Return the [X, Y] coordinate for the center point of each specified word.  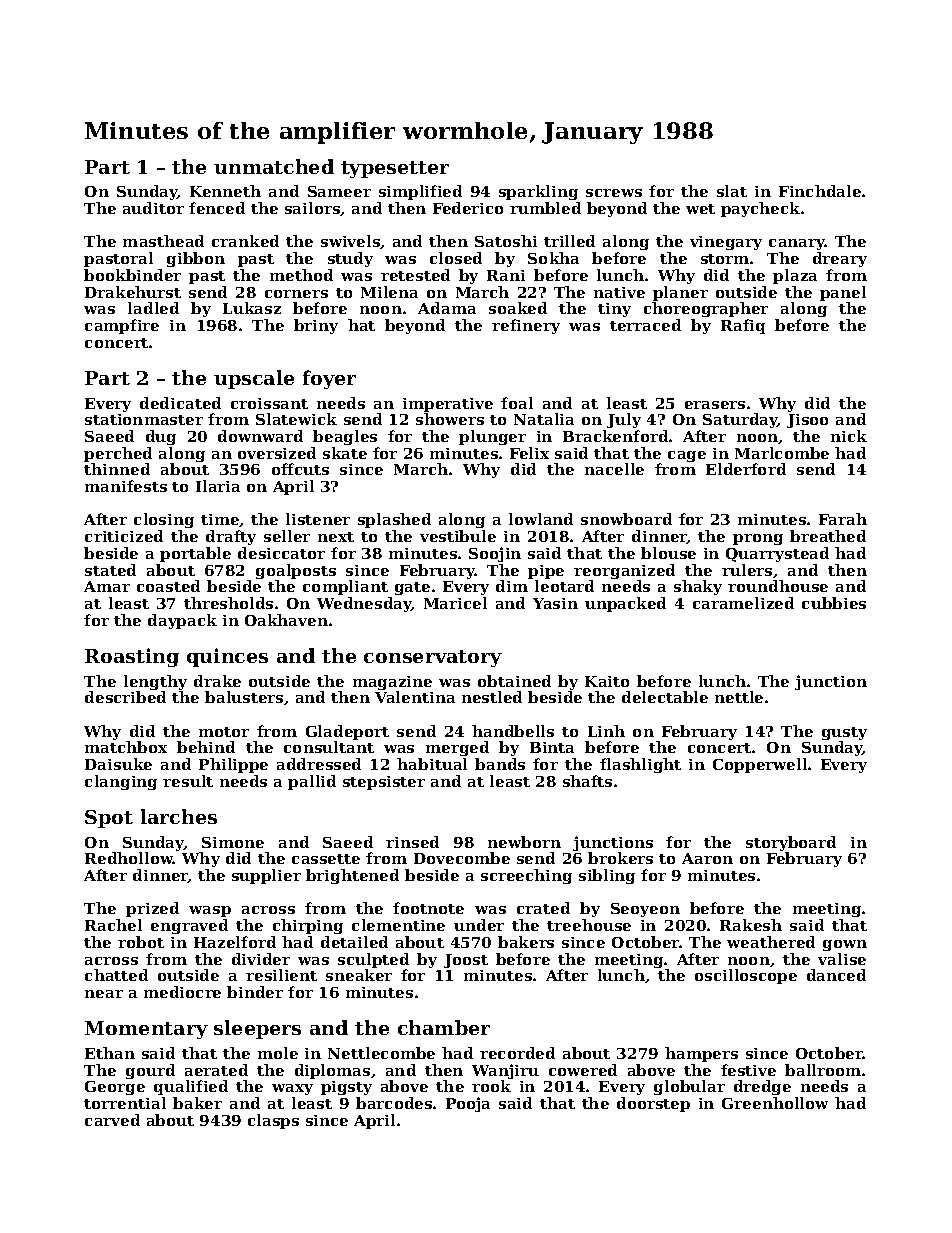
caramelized [743, 603]
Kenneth [225, 191]
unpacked [625, 604]
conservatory [433, 658]
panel [843, 293]
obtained [514, 681]
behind [206, 747]
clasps [273, 1121]
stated [110, 570]
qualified [191, 1087]
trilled [569, 241]
